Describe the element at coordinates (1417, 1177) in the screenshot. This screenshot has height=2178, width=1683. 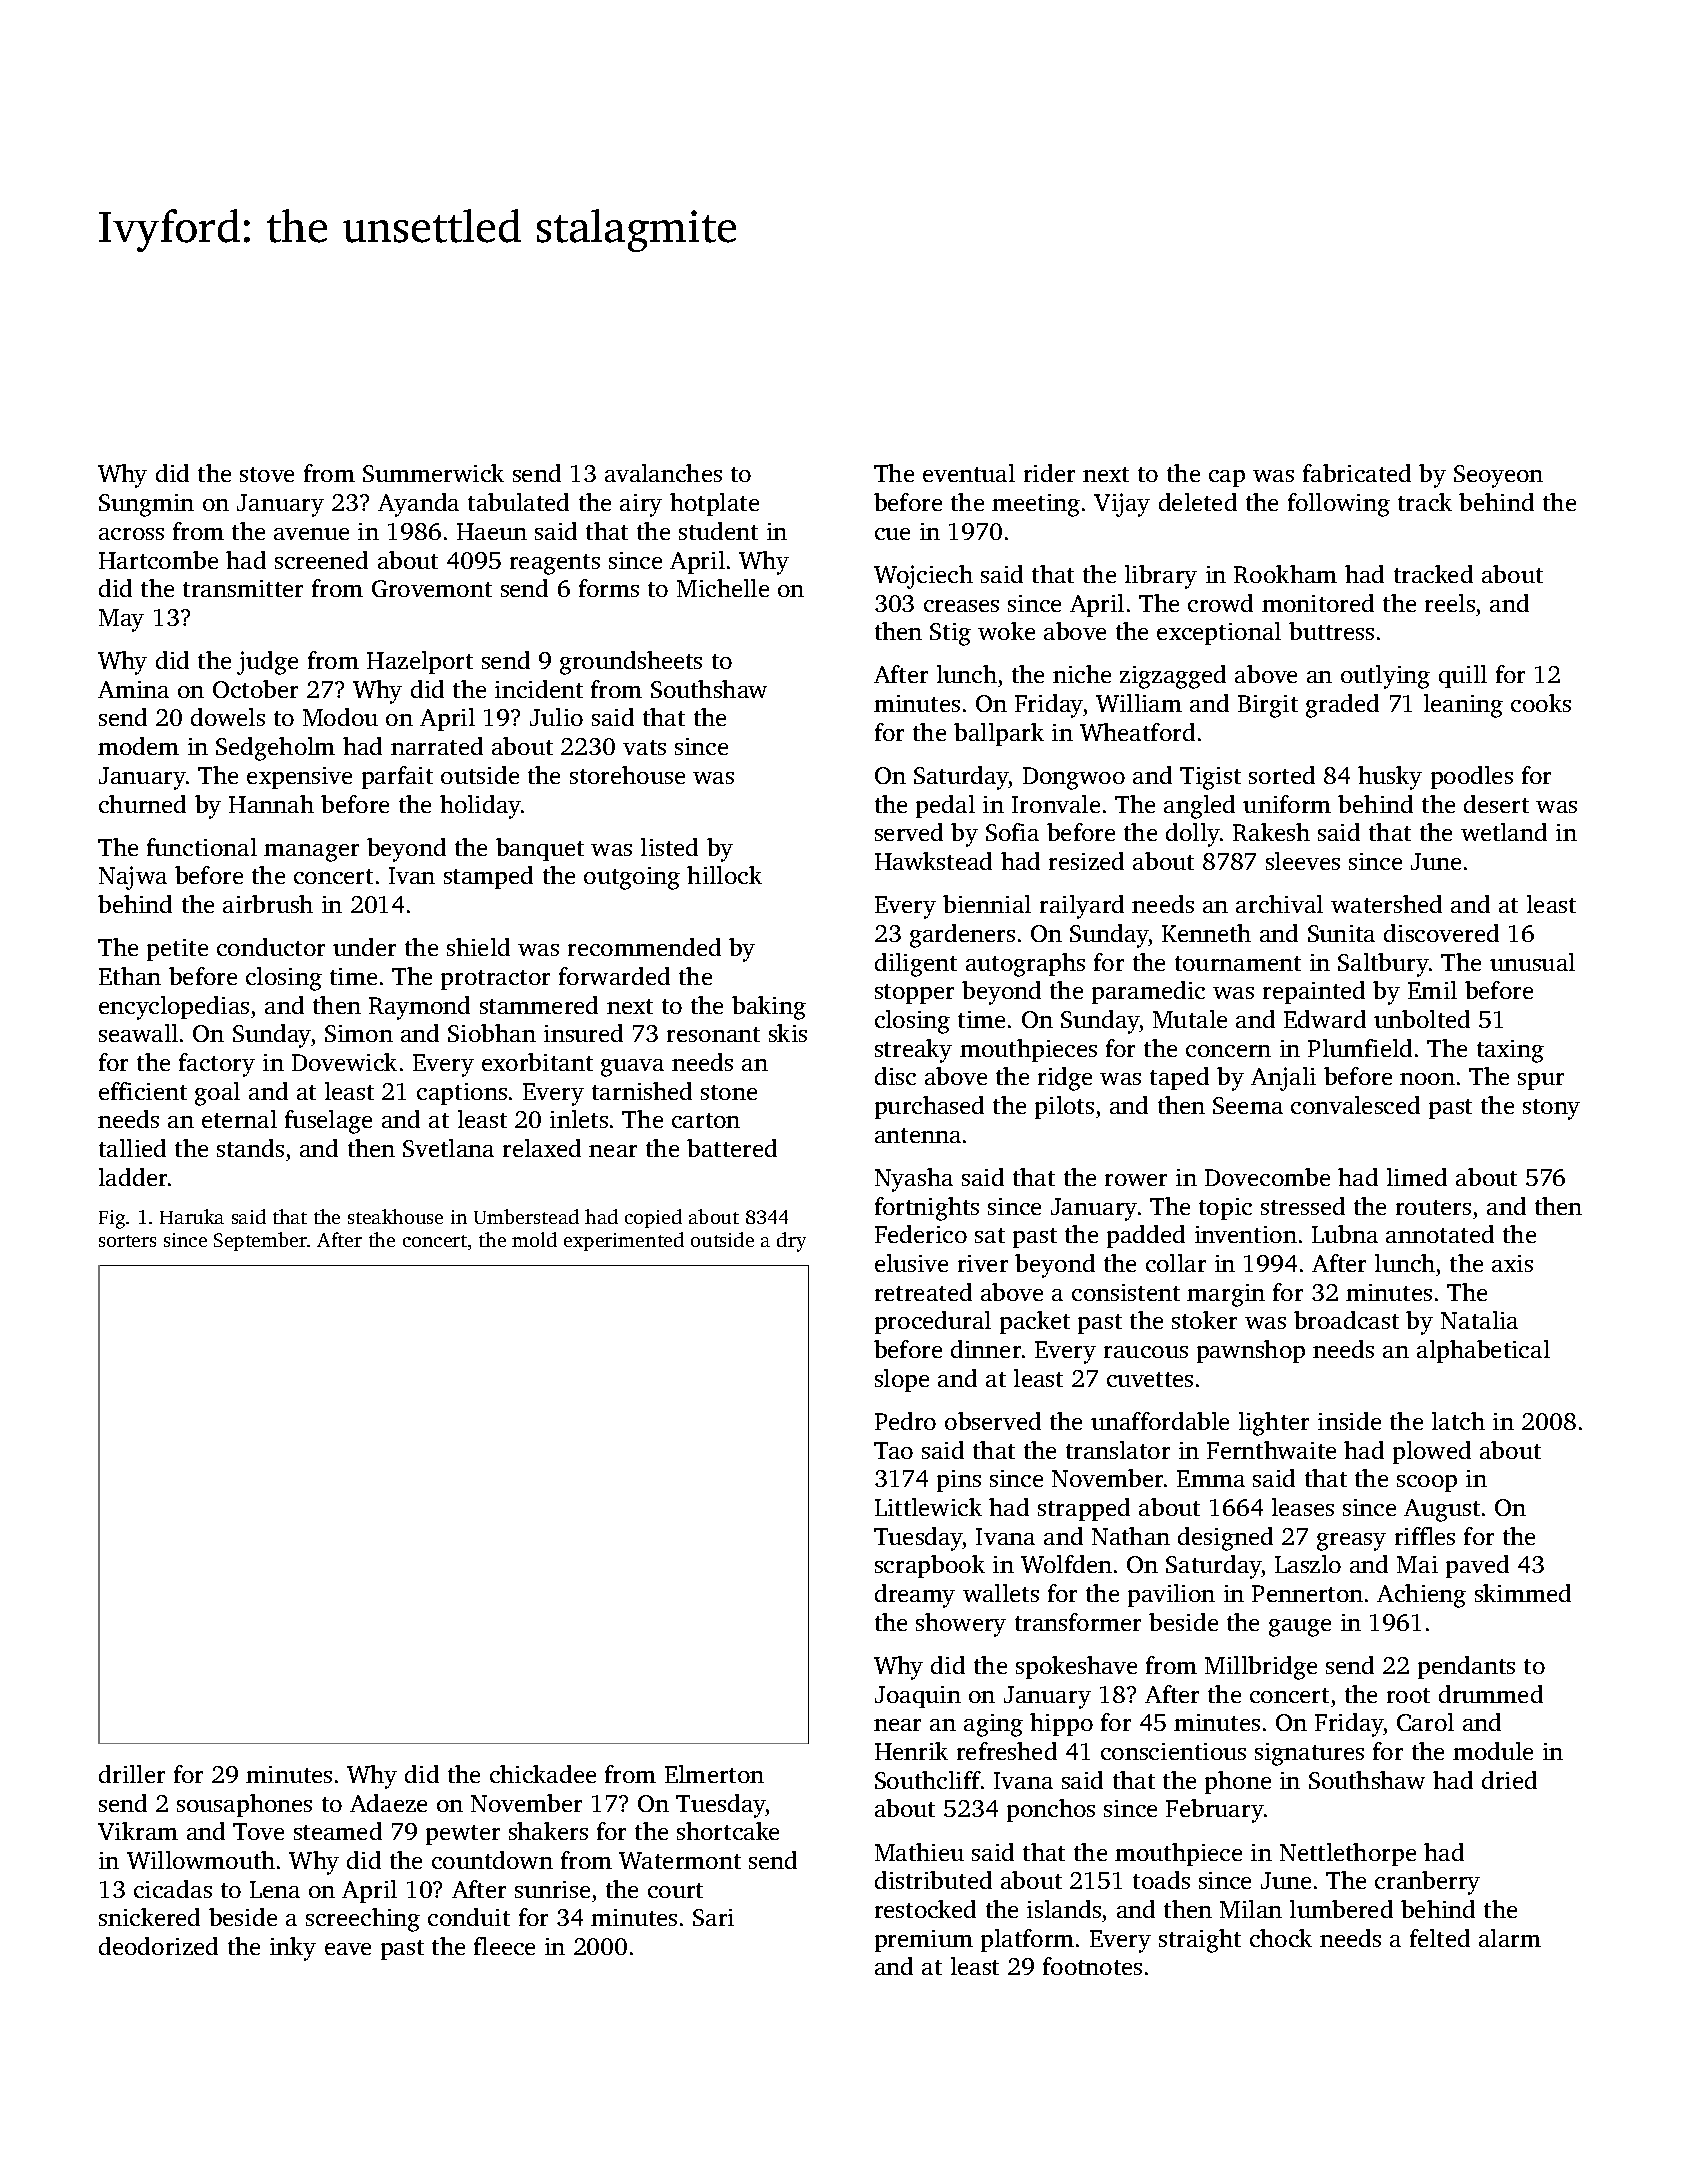
I see `limed` at that location.
